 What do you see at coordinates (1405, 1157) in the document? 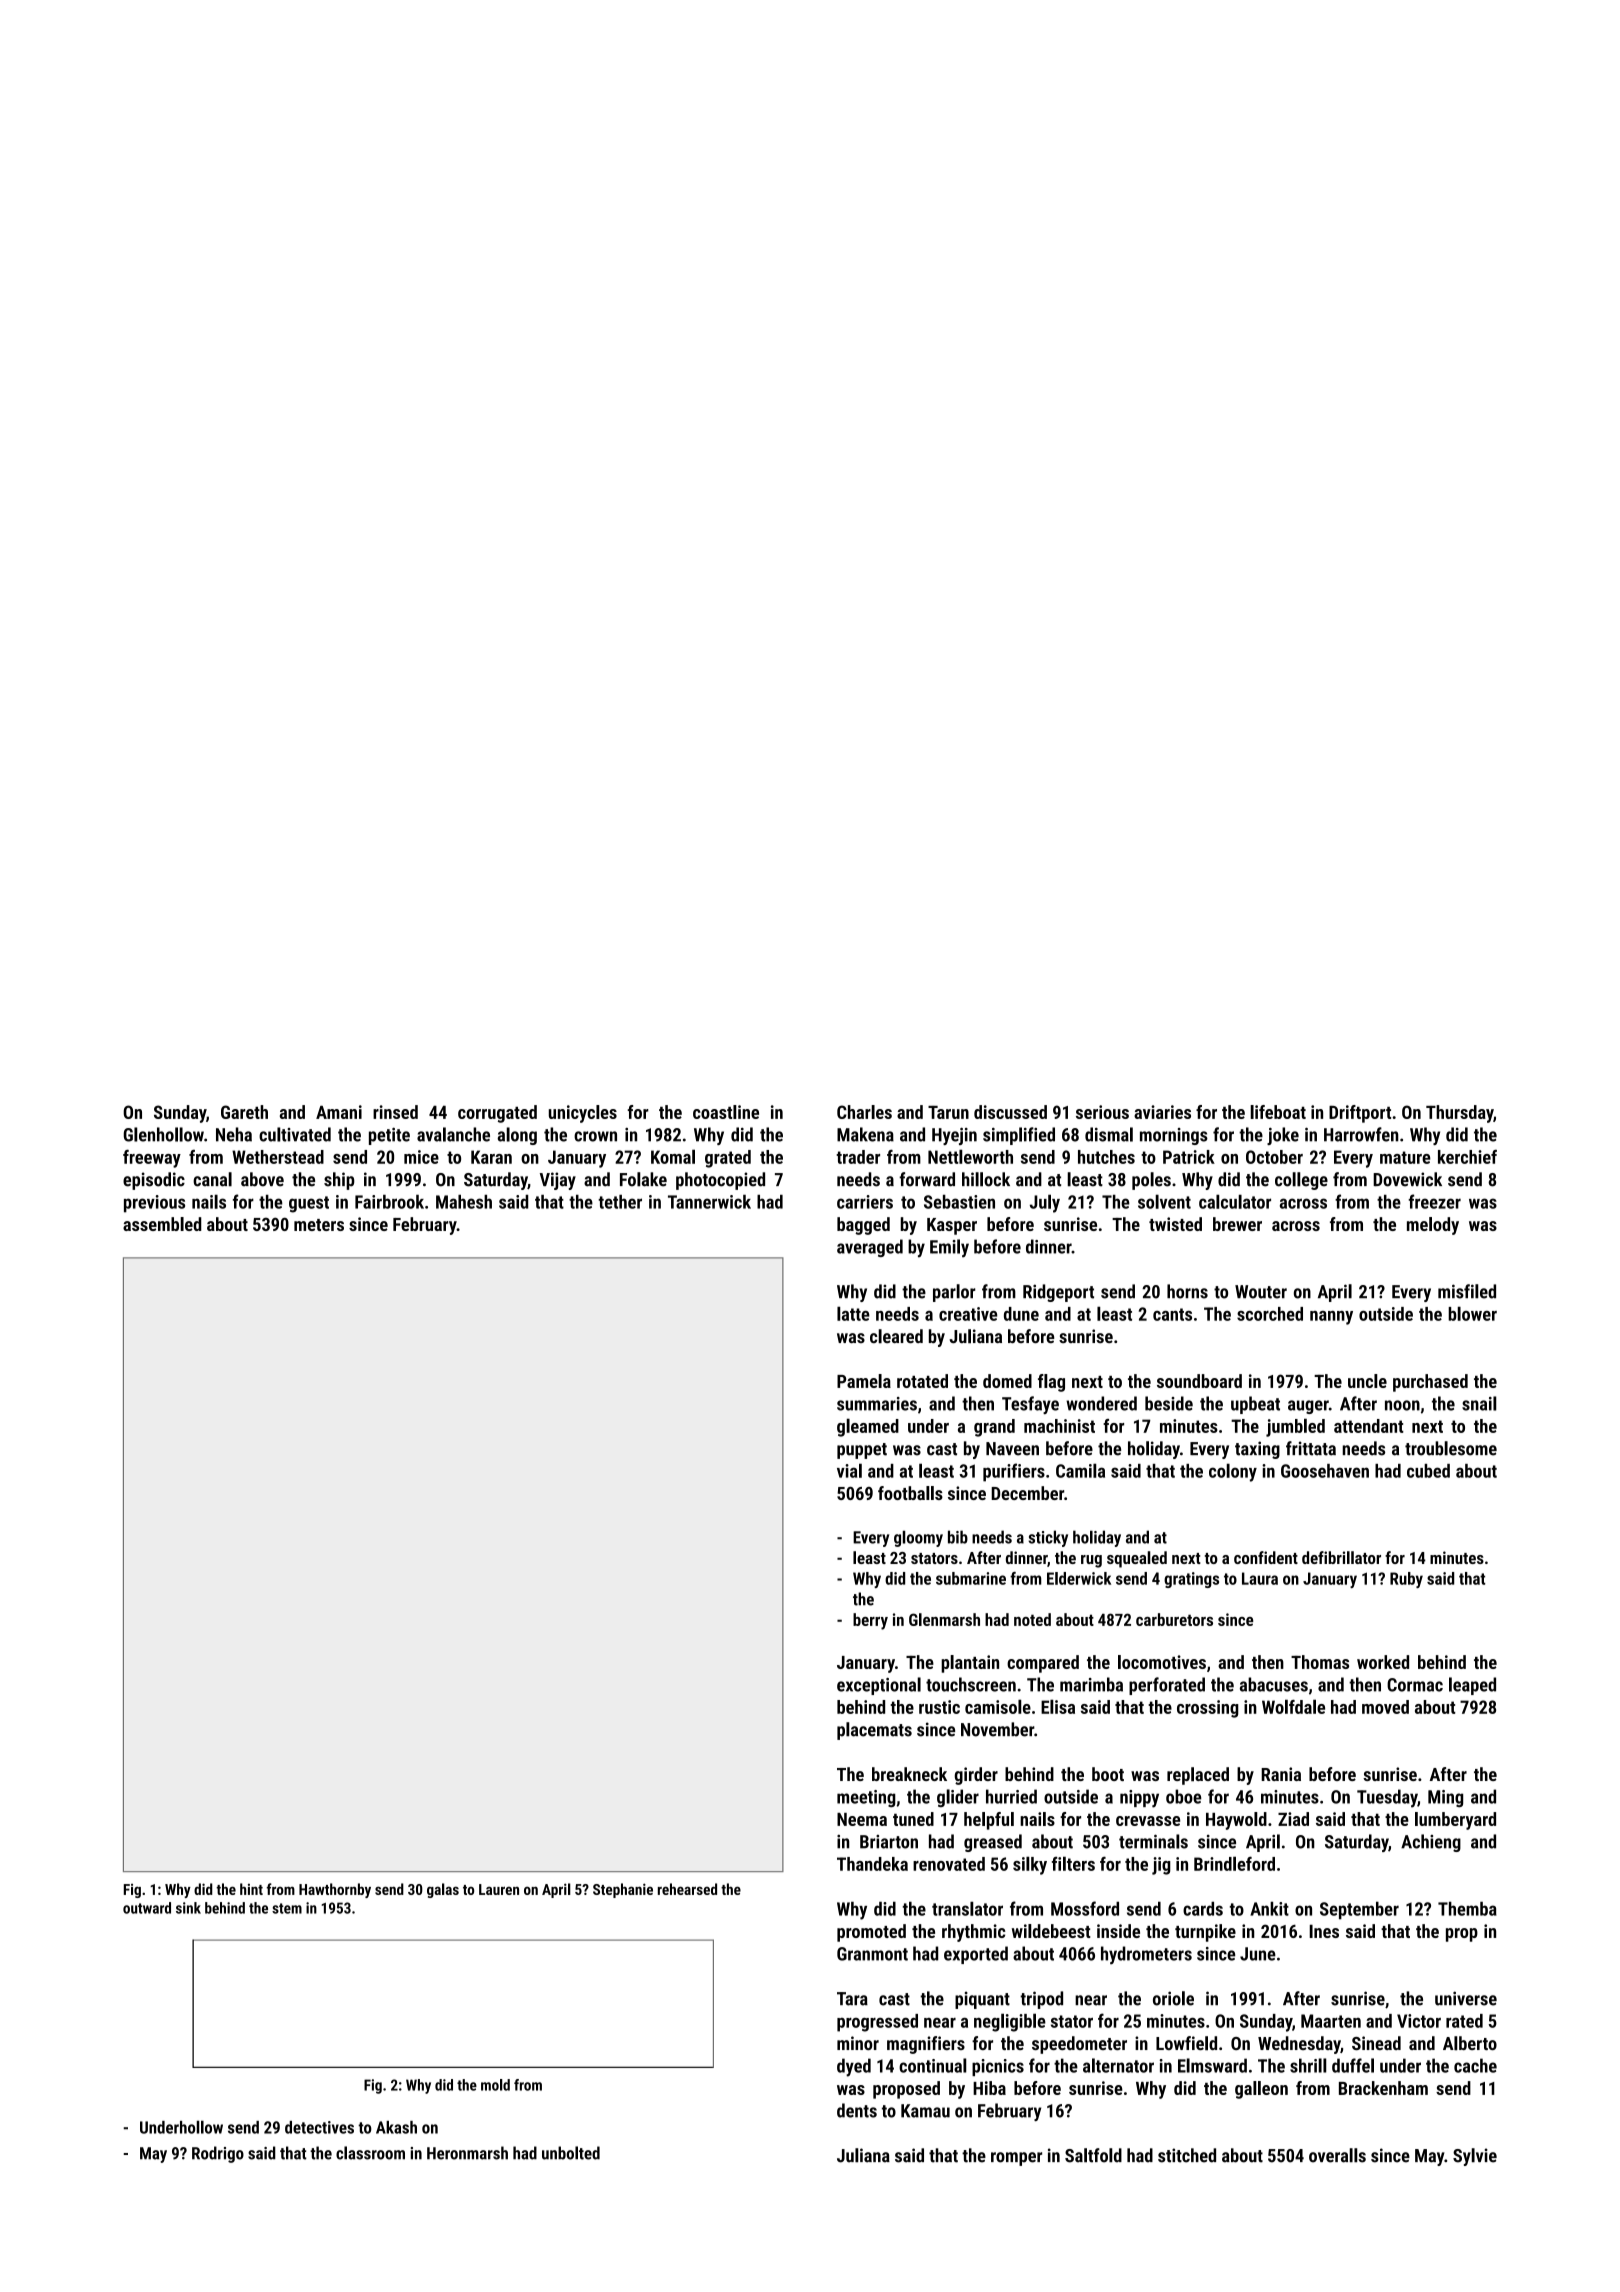
I see `mature` at bounding box center [1405, 1157].
